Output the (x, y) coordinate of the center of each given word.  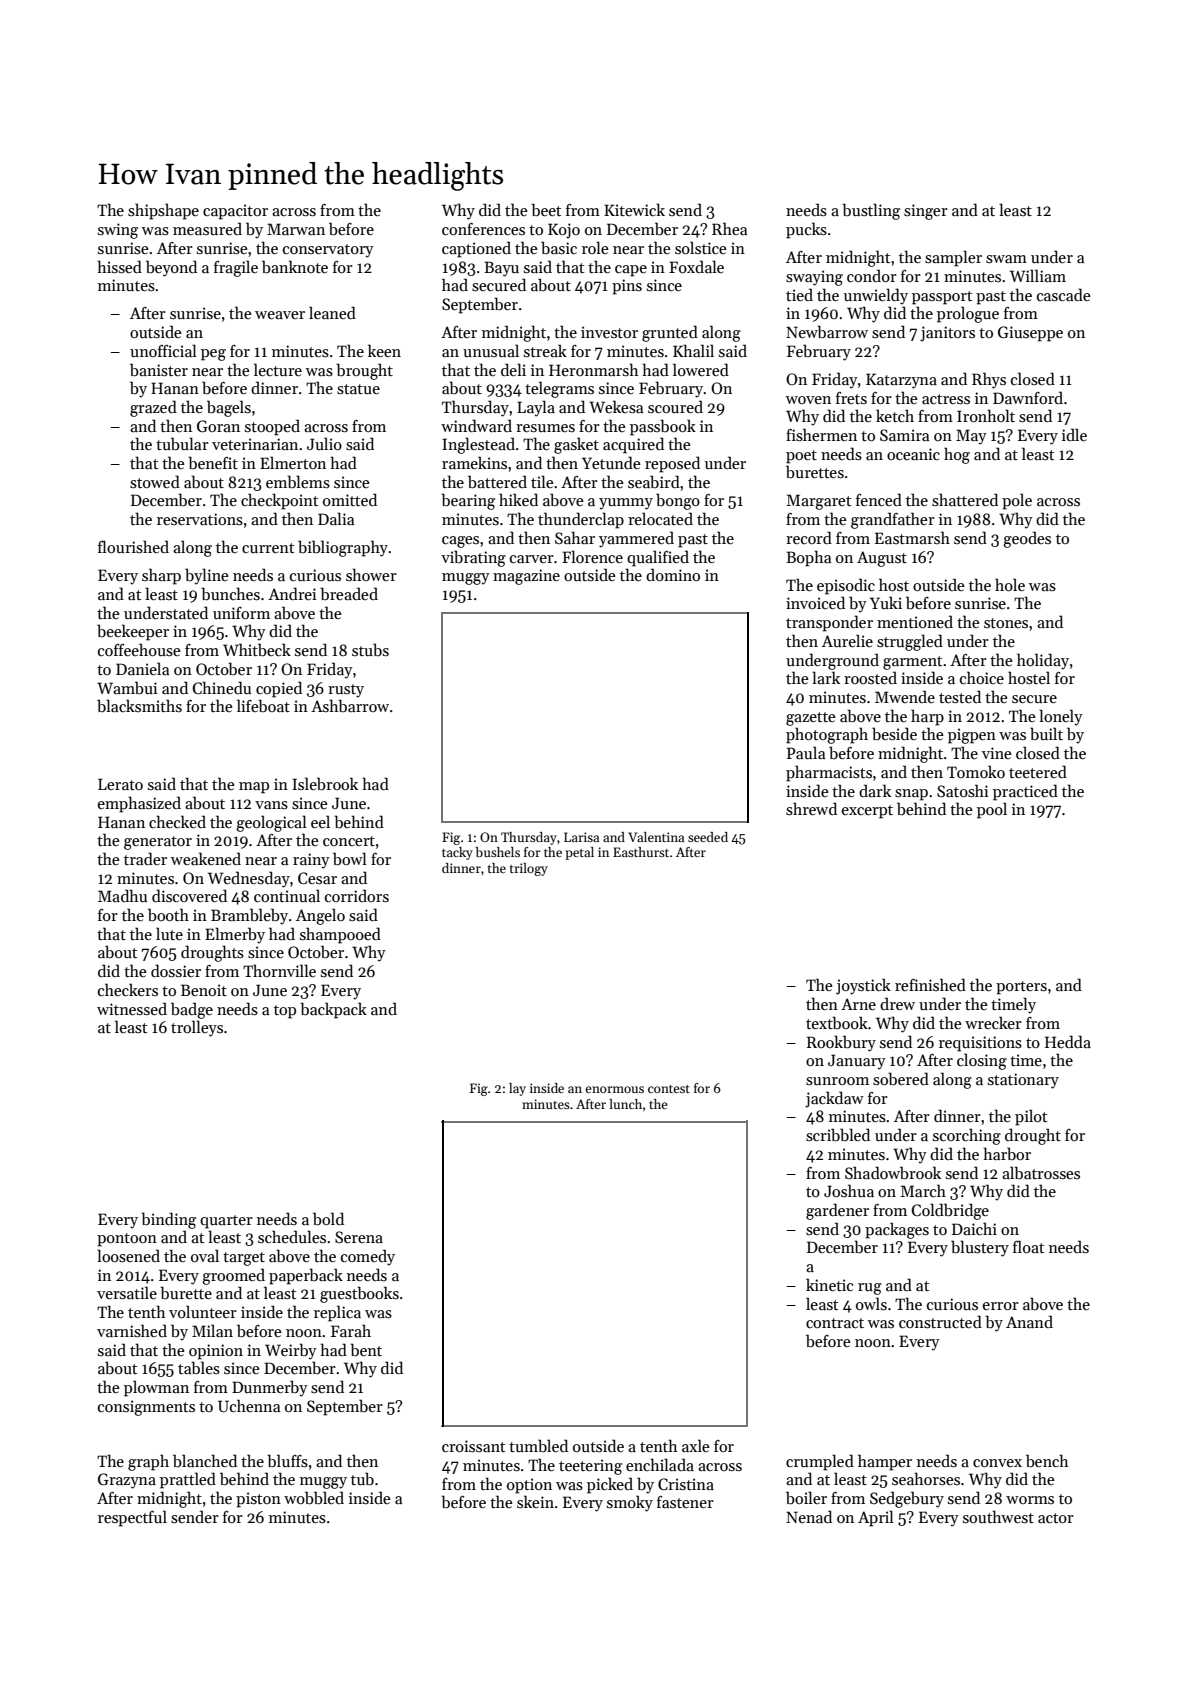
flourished (133, 547)
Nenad (809, 1516)
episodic (846, 586)
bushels (498, 852)
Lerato (120, 784)
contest (669, 1089)
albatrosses (1041, 1173)
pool (992, 810)
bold (328, 1219)
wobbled (314, 1498)
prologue (968, 314)
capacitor (235, 212)
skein (535, 1501)
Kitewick (634, 209)
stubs (370, 649)
